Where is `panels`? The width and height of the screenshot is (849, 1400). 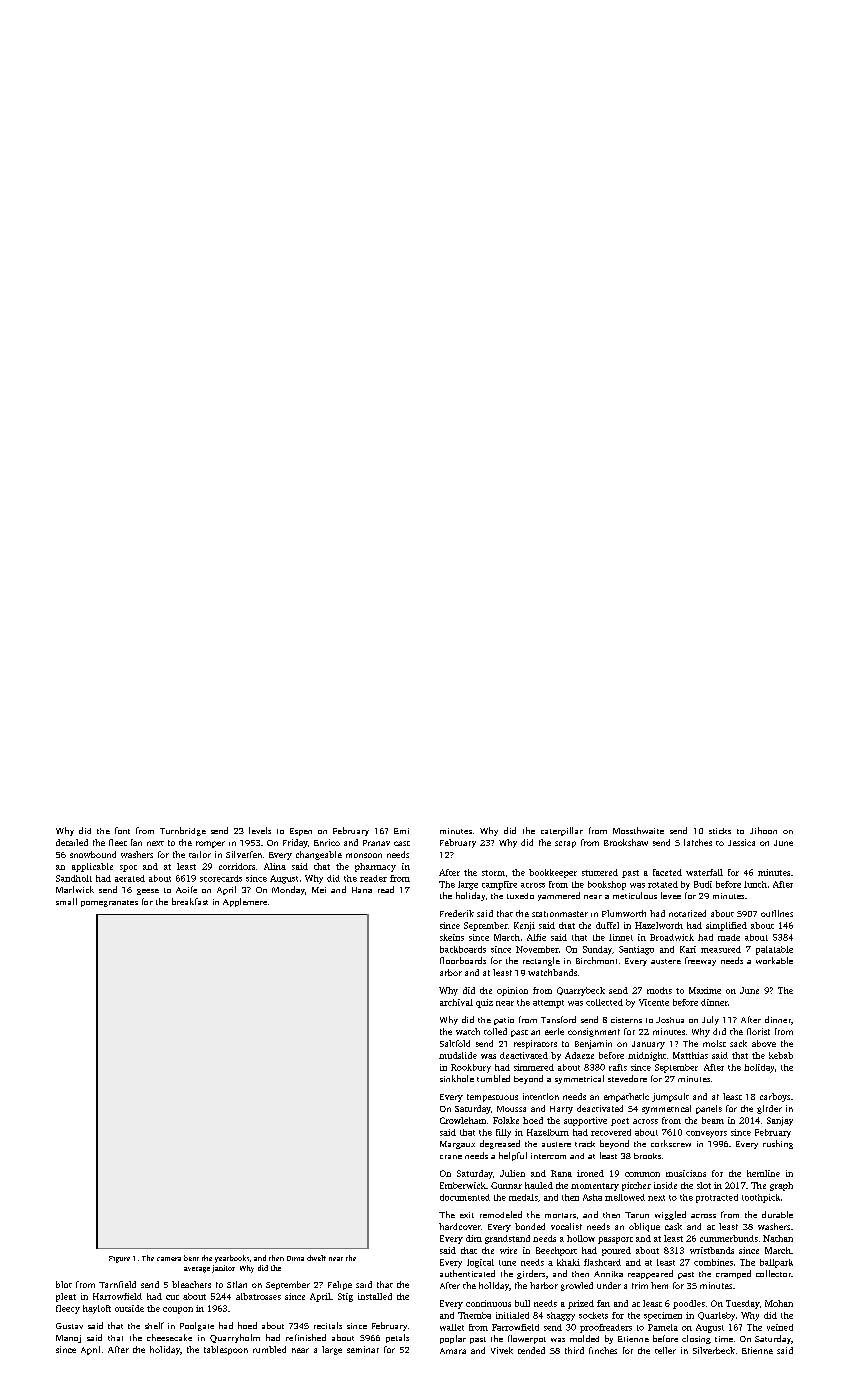 panels is located at coordinates (709, 1109).
